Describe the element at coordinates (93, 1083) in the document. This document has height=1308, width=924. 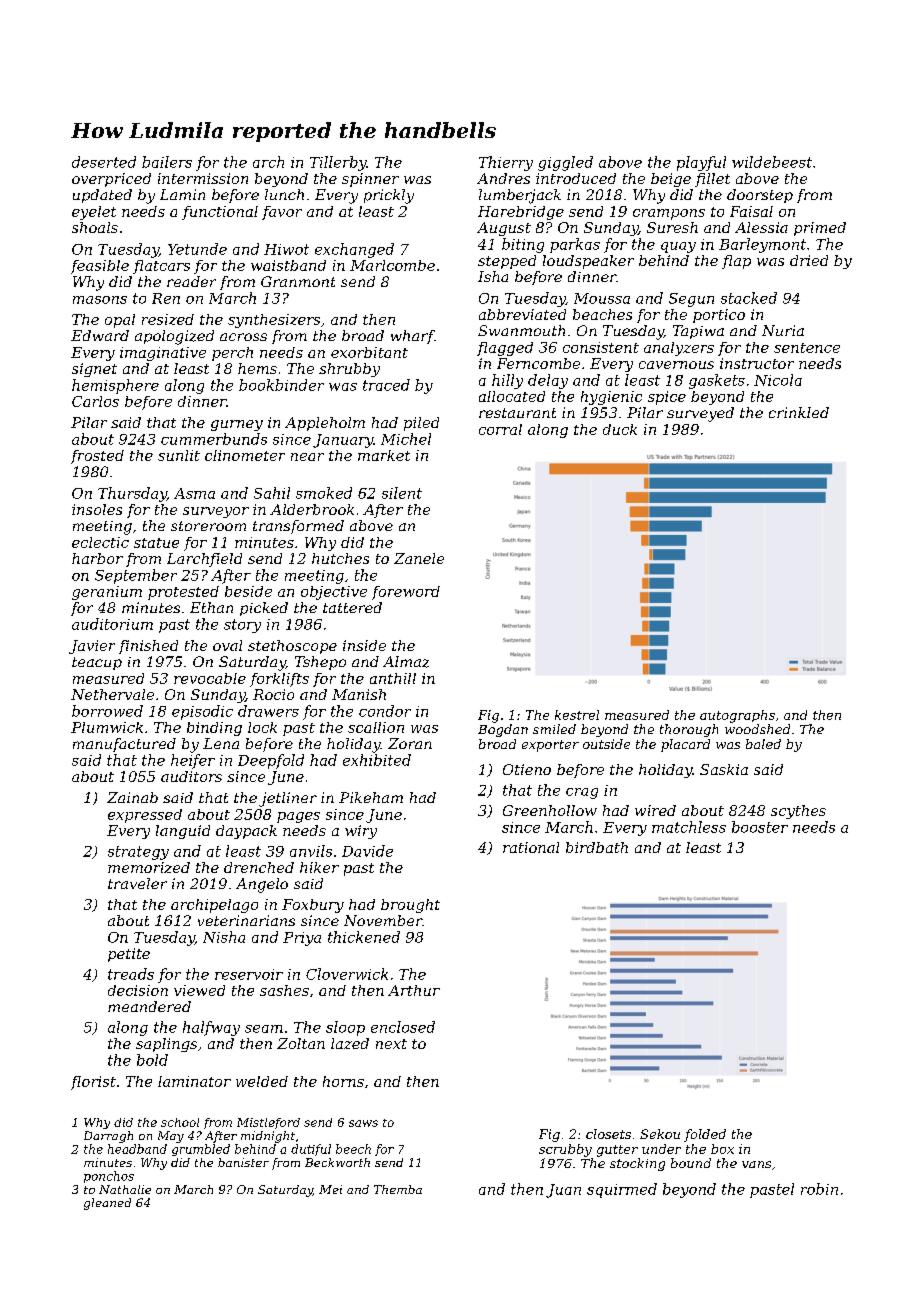
I see `florist` at that location.
